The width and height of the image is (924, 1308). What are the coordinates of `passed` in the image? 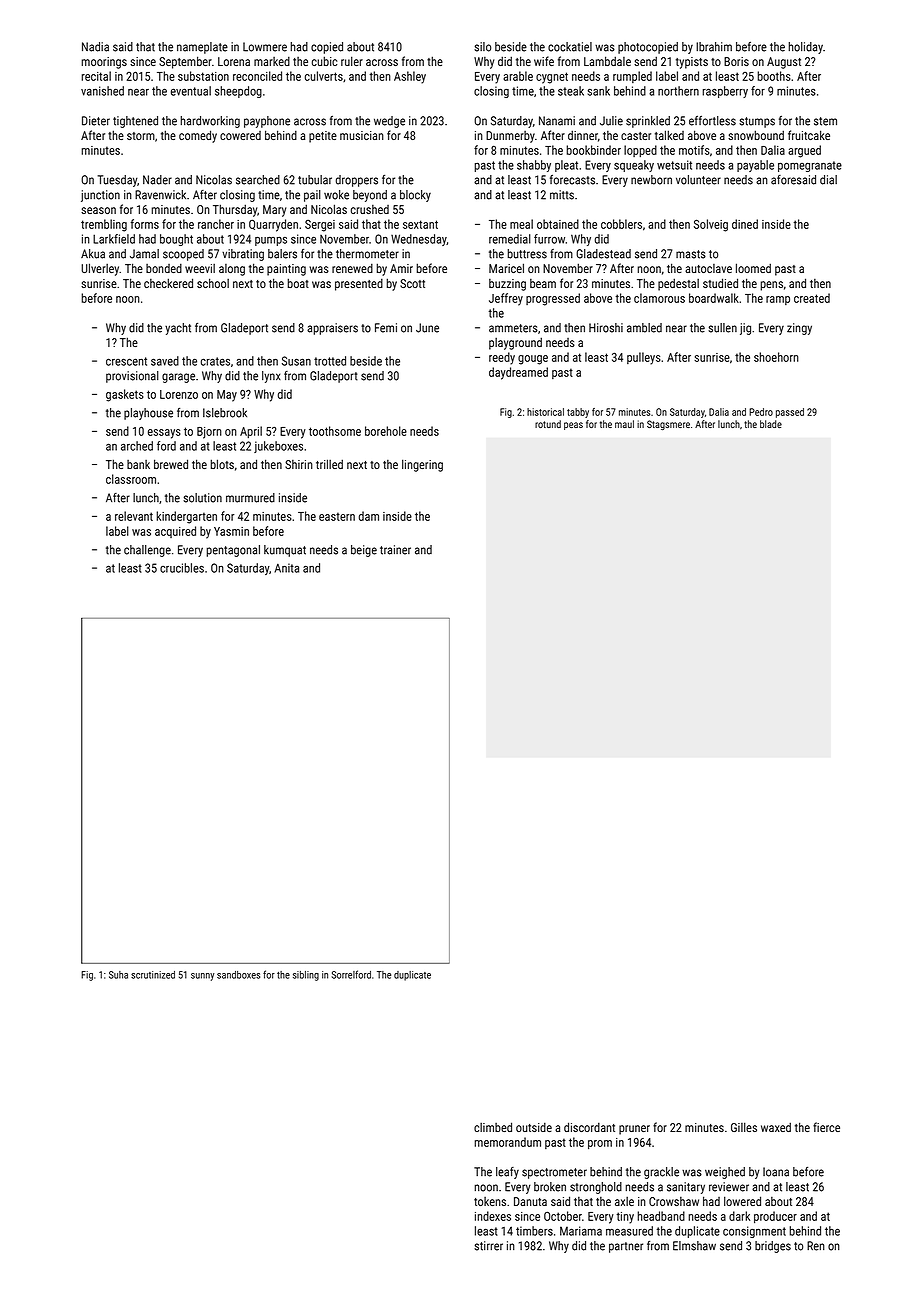 It's located at (790, 413).
